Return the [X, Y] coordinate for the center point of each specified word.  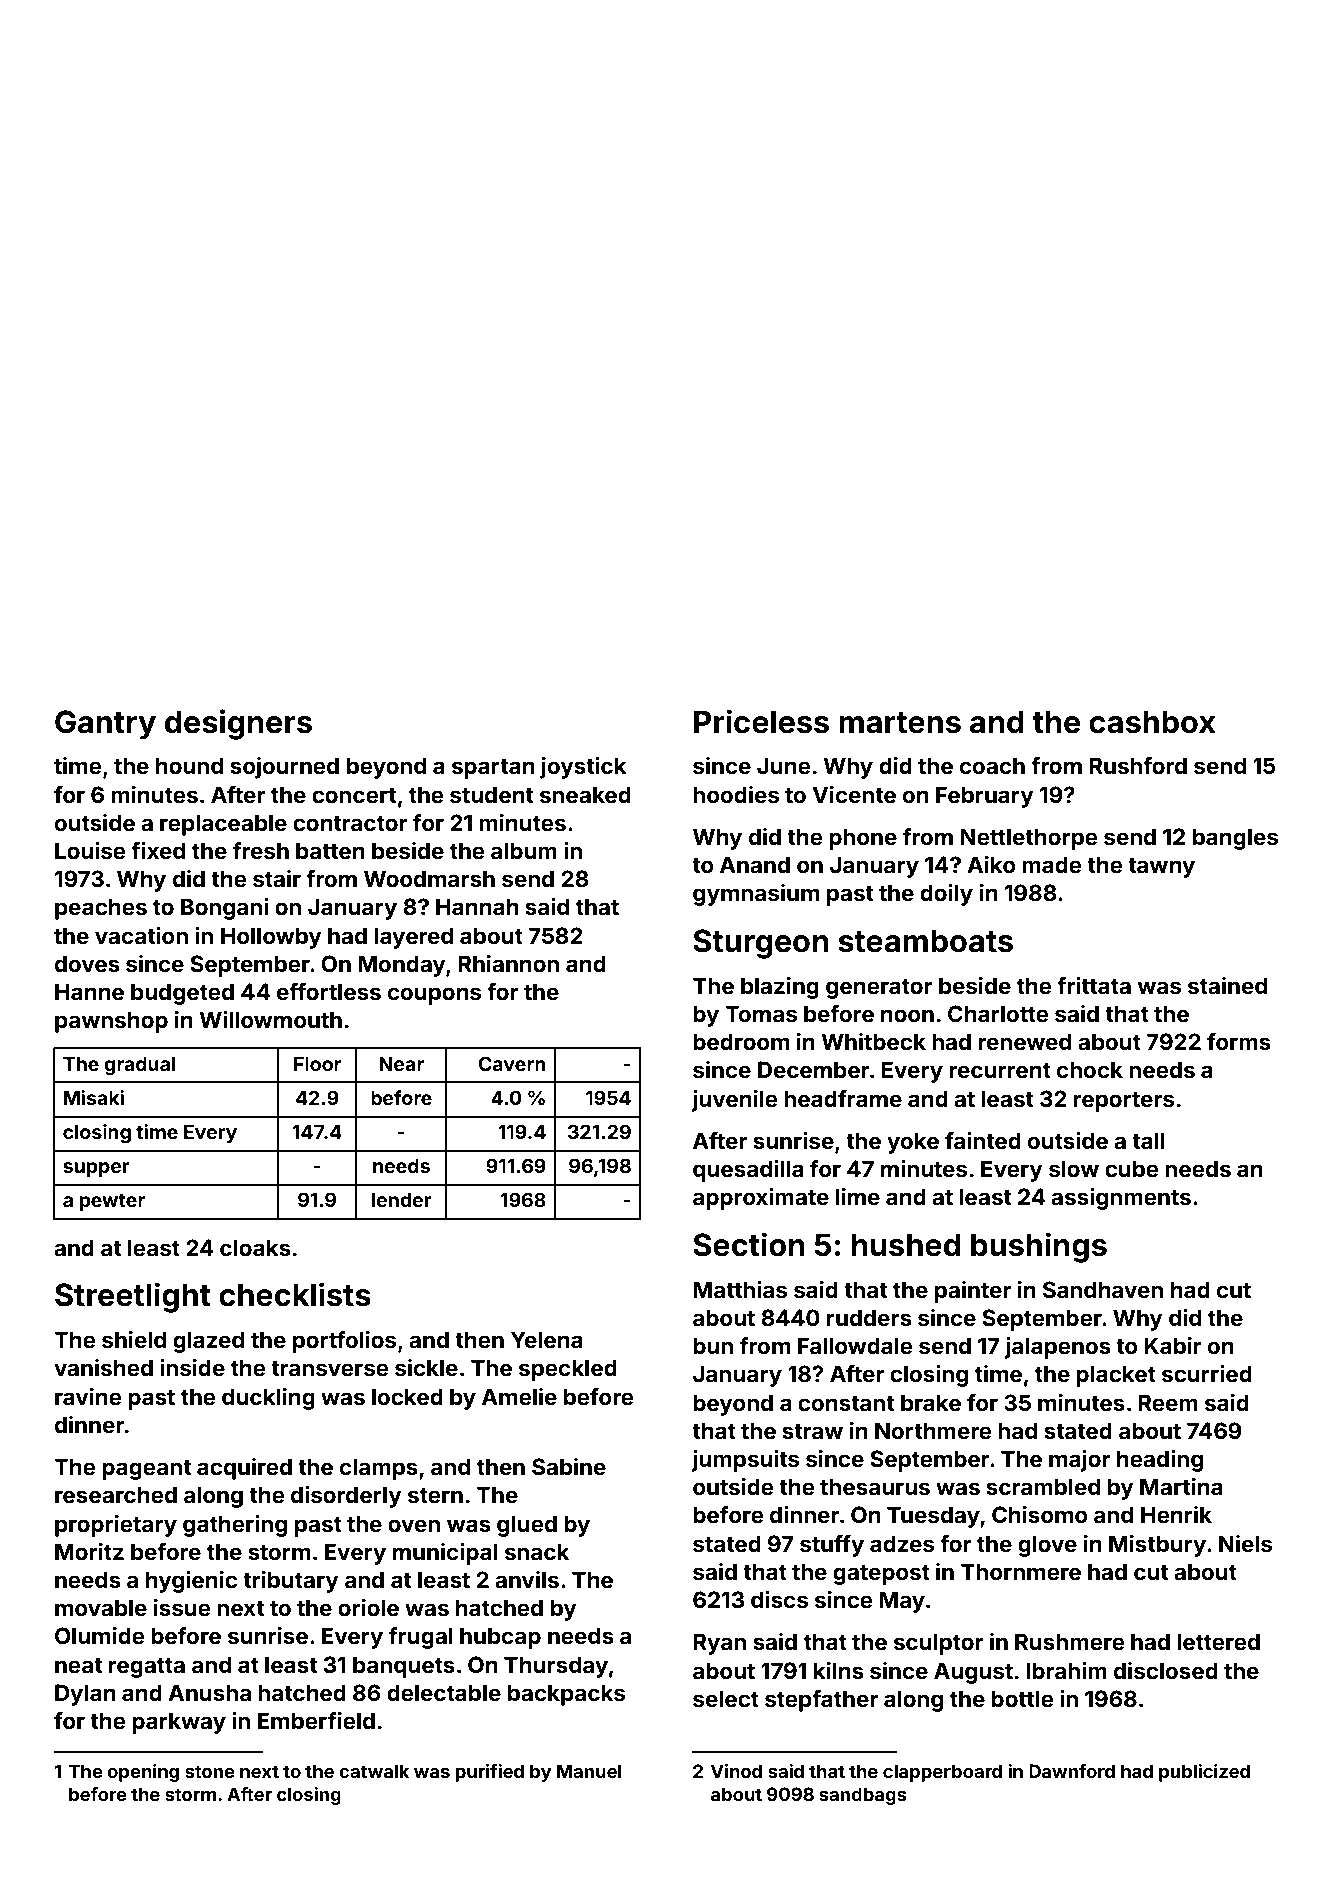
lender [402, 1200]
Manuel [589, 1771]
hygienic [191, 1582]
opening [143, 1773]
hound [189, 765]
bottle [1022, 1698]
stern [435, 1495]
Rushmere [1070, 1641]
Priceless [761, 721]
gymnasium [756, 895]
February [985, 797]
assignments [1121, 1199]
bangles [1235, 839]
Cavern [512, 1063]
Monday [402, 966]
